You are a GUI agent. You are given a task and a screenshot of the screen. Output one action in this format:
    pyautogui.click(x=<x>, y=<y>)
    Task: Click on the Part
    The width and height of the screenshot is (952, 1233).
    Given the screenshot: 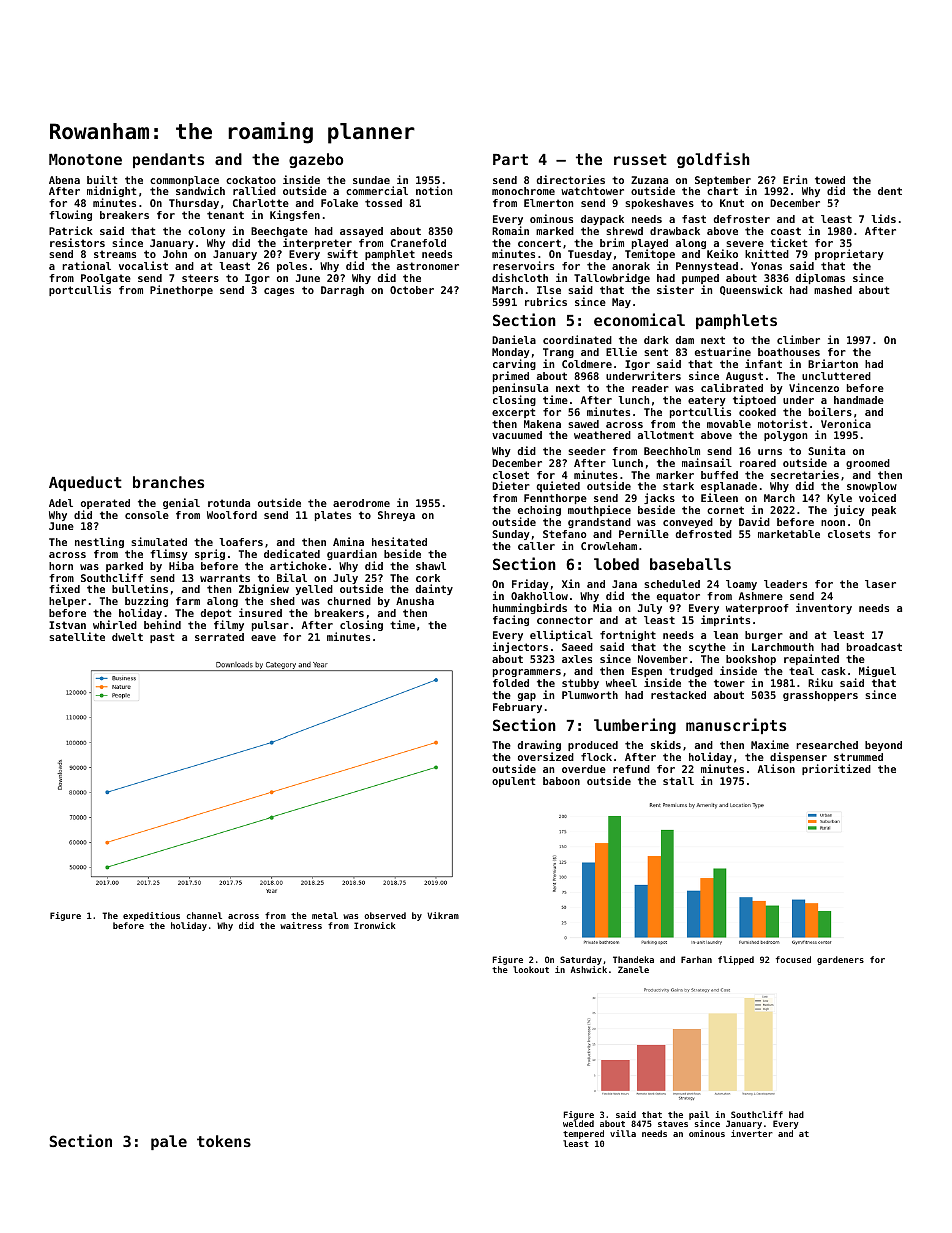 What is the action you would take?
    pyautogui.click(x=510, y=159)
